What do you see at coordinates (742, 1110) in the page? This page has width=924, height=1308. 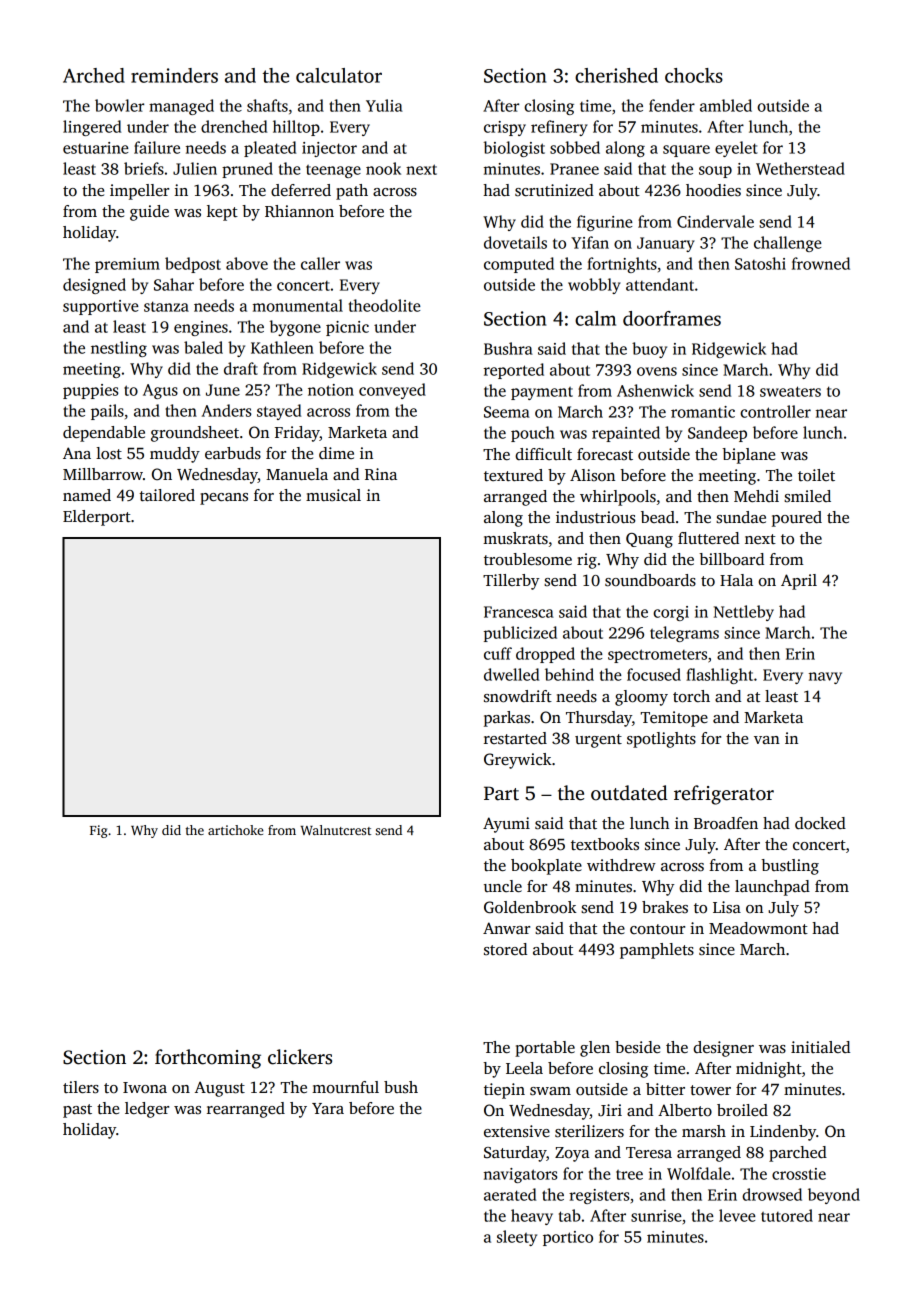 I see `broiled` at bounding box center [742, 1110].
